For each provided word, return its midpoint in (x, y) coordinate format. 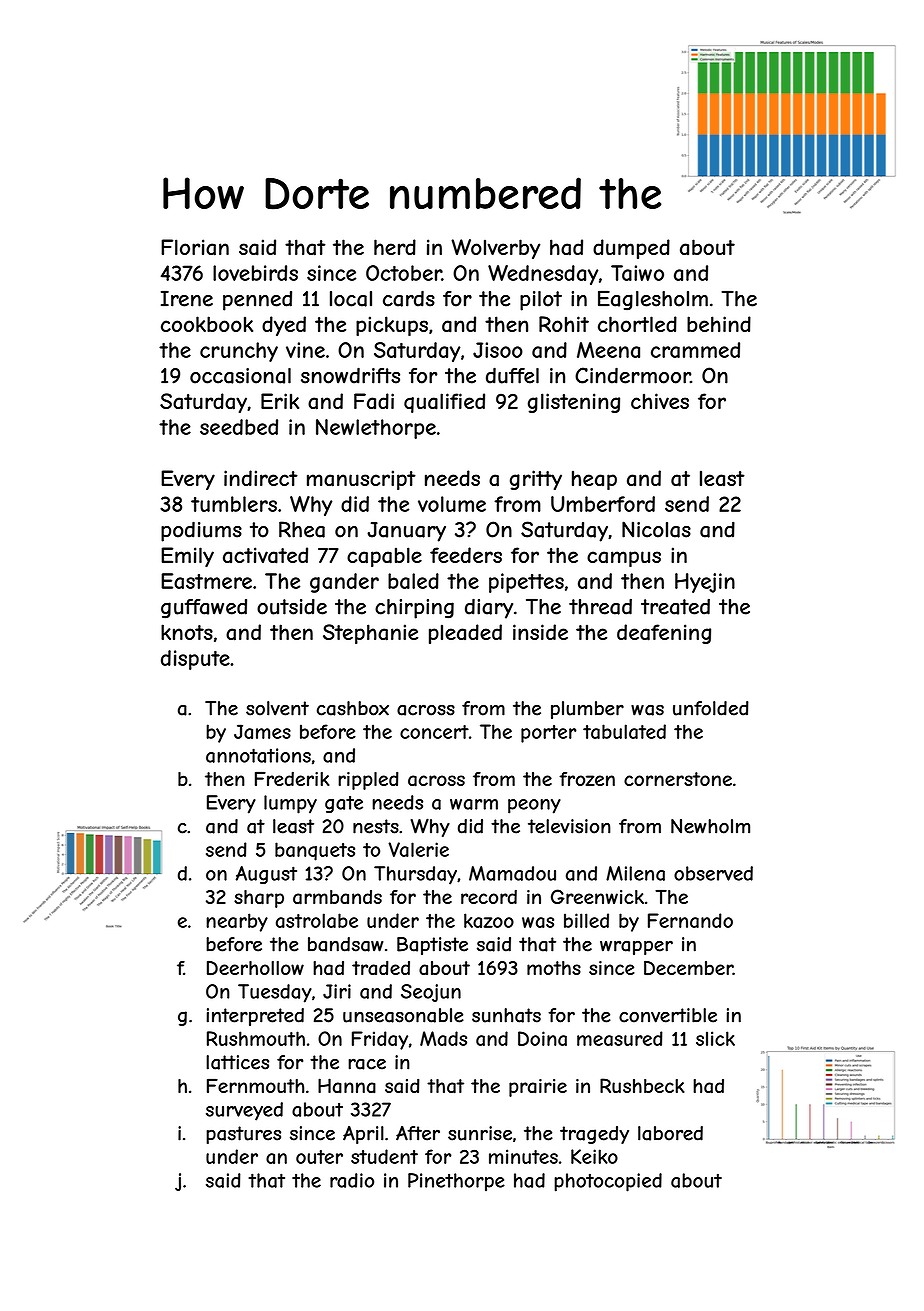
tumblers (234, 504)
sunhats (506, 1015)
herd (395, 247)
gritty (536, 480)
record (489, 897)
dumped (631, 249)
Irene (187, 298)
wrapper (636, 947)
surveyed (244, 1111)
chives (660, 401)
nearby (237, 922)
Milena (635, 873)
